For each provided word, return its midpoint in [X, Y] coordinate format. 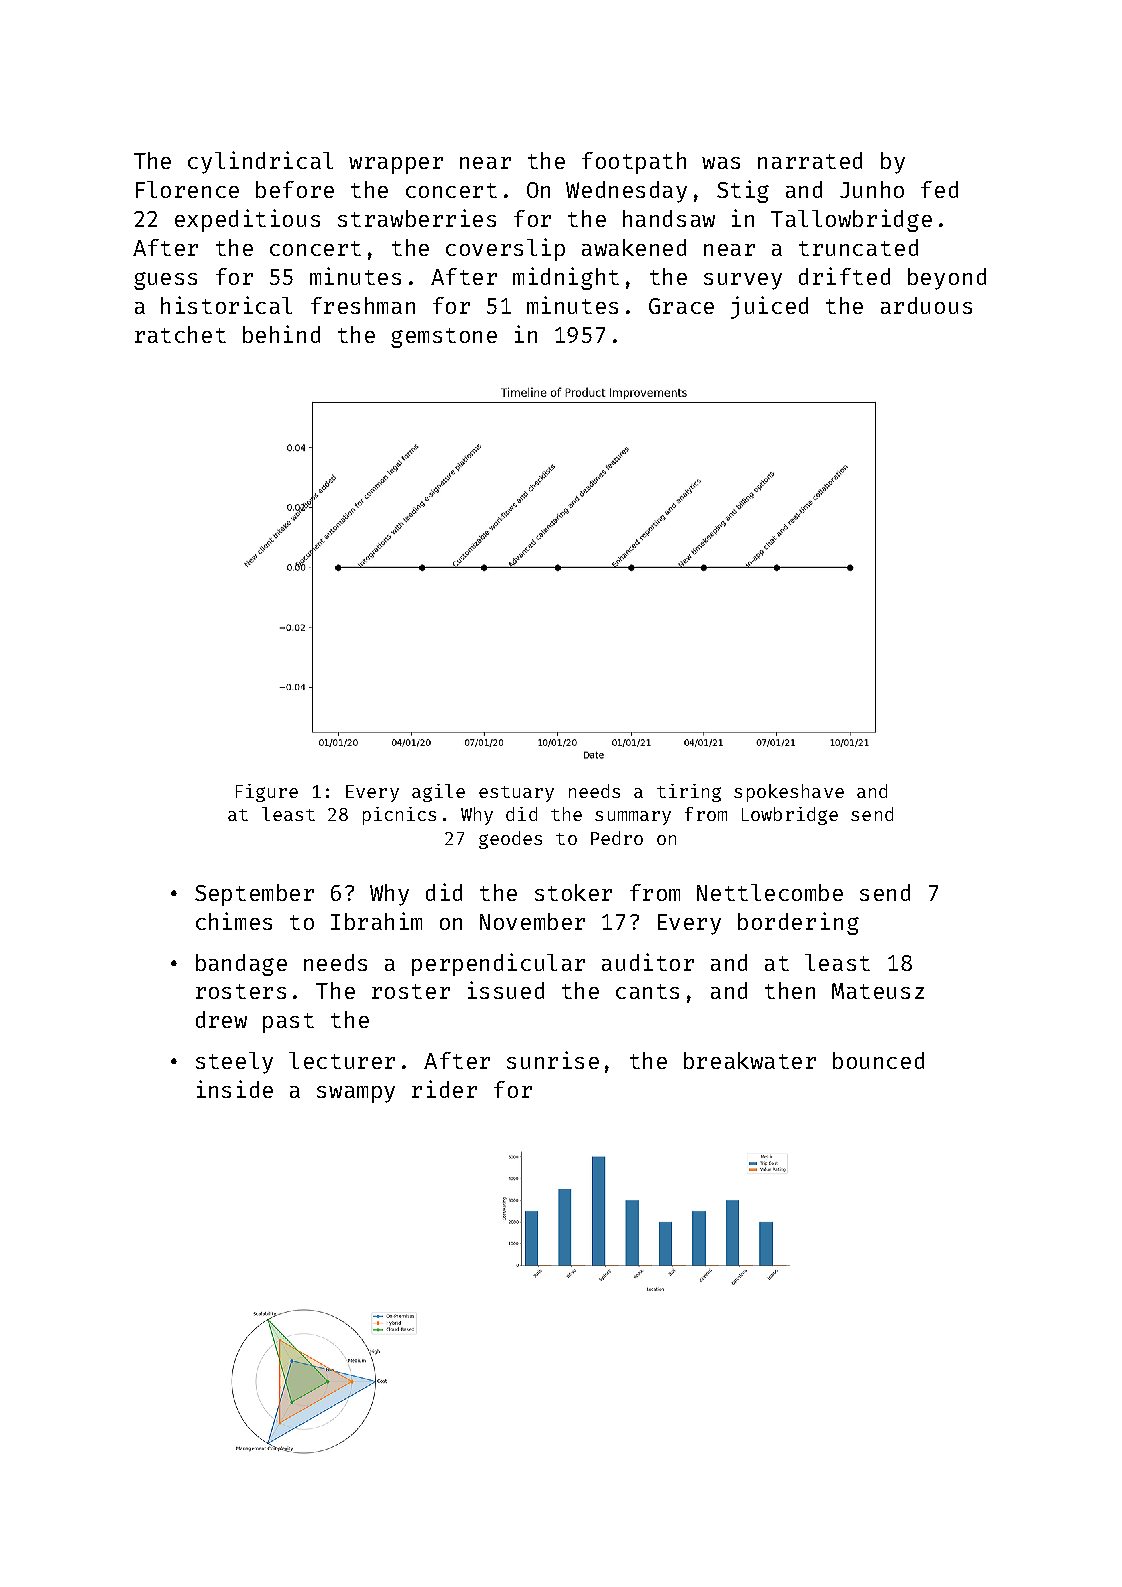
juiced [769, 307]
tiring [689, 793]
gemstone [444, 338]
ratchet [180, 334]
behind [281, 334]
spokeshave [789, 793]
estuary [516, 794]
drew [221, 1019]
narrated [810, 160]
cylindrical [260, 162]
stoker [573, 892]
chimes [234, 921]
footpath [634, 163]
